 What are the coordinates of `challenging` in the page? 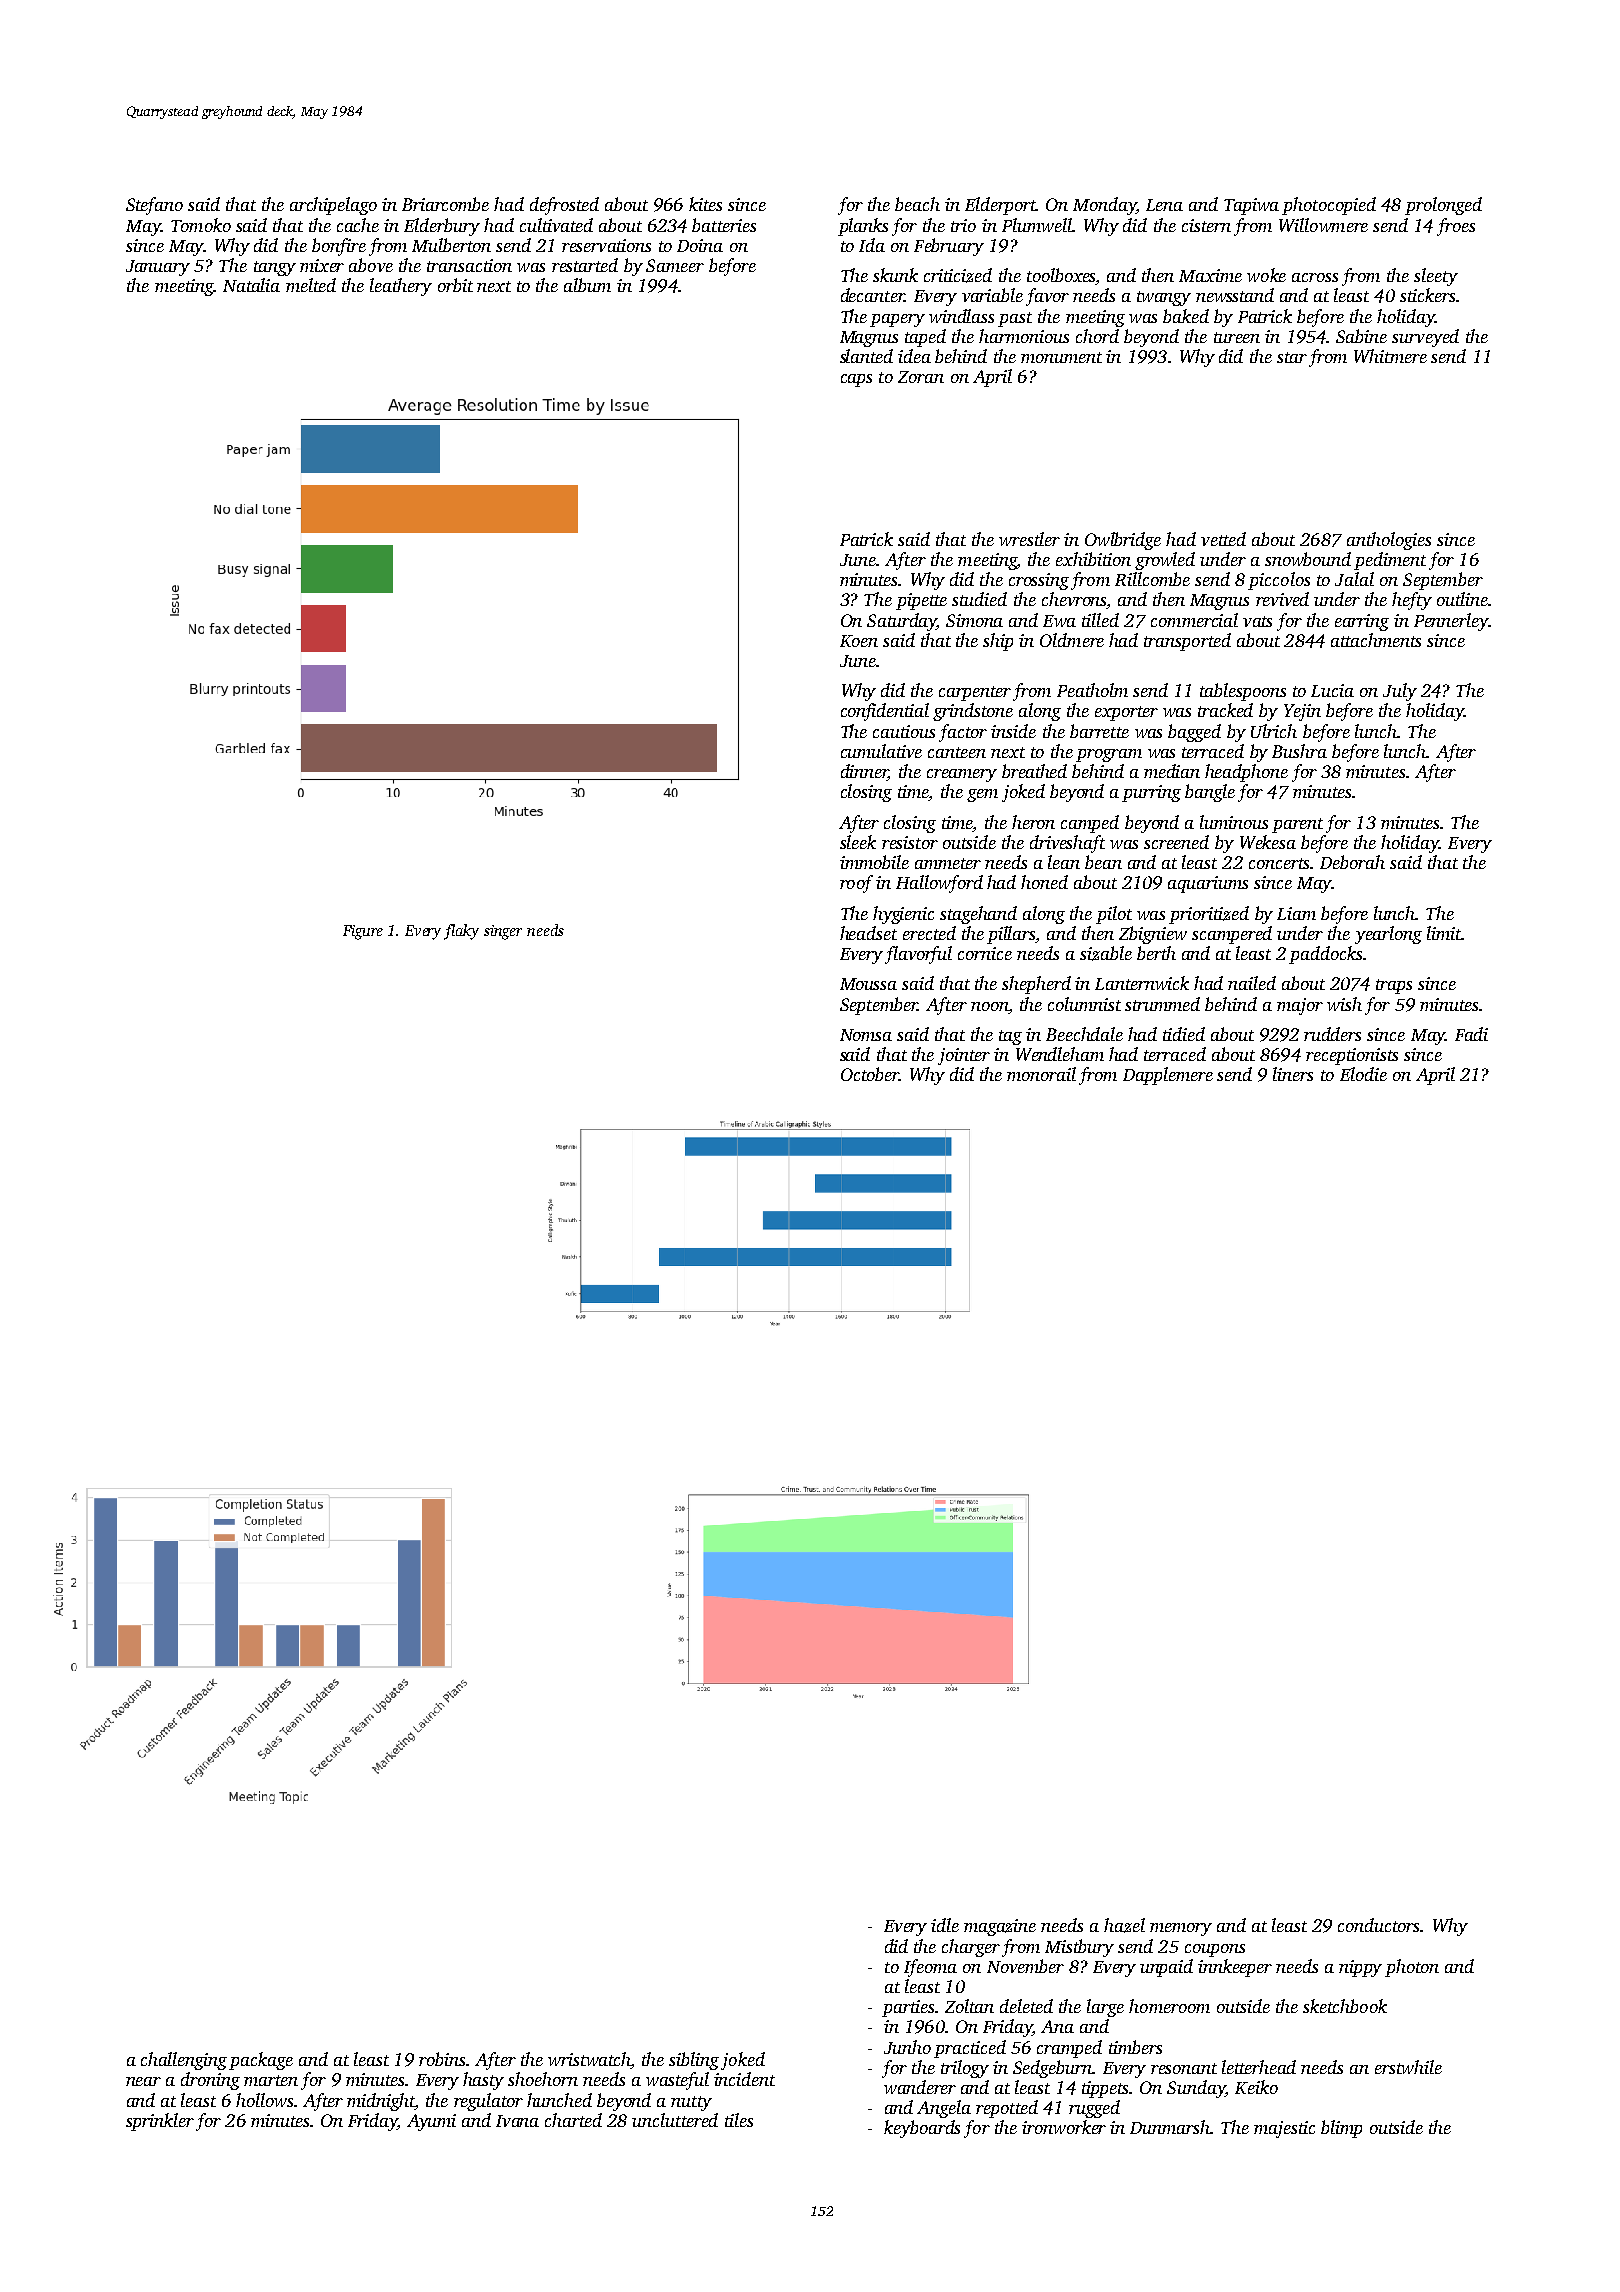 It's located at (184, 2061).
